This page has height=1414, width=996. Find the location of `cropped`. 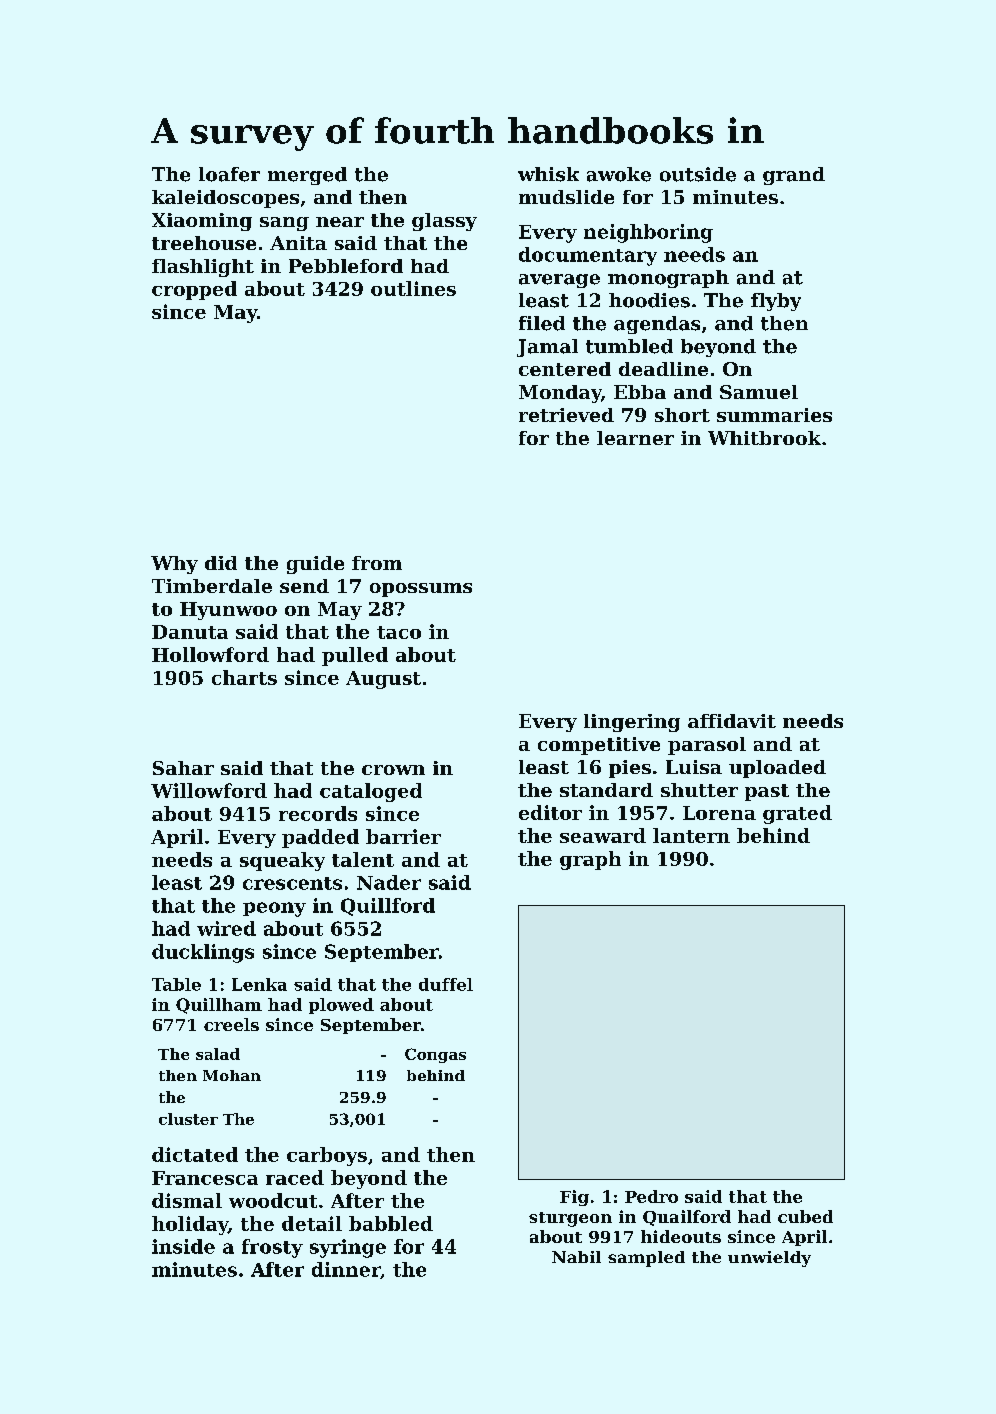

cropped is located at coordinates (194, 290).
